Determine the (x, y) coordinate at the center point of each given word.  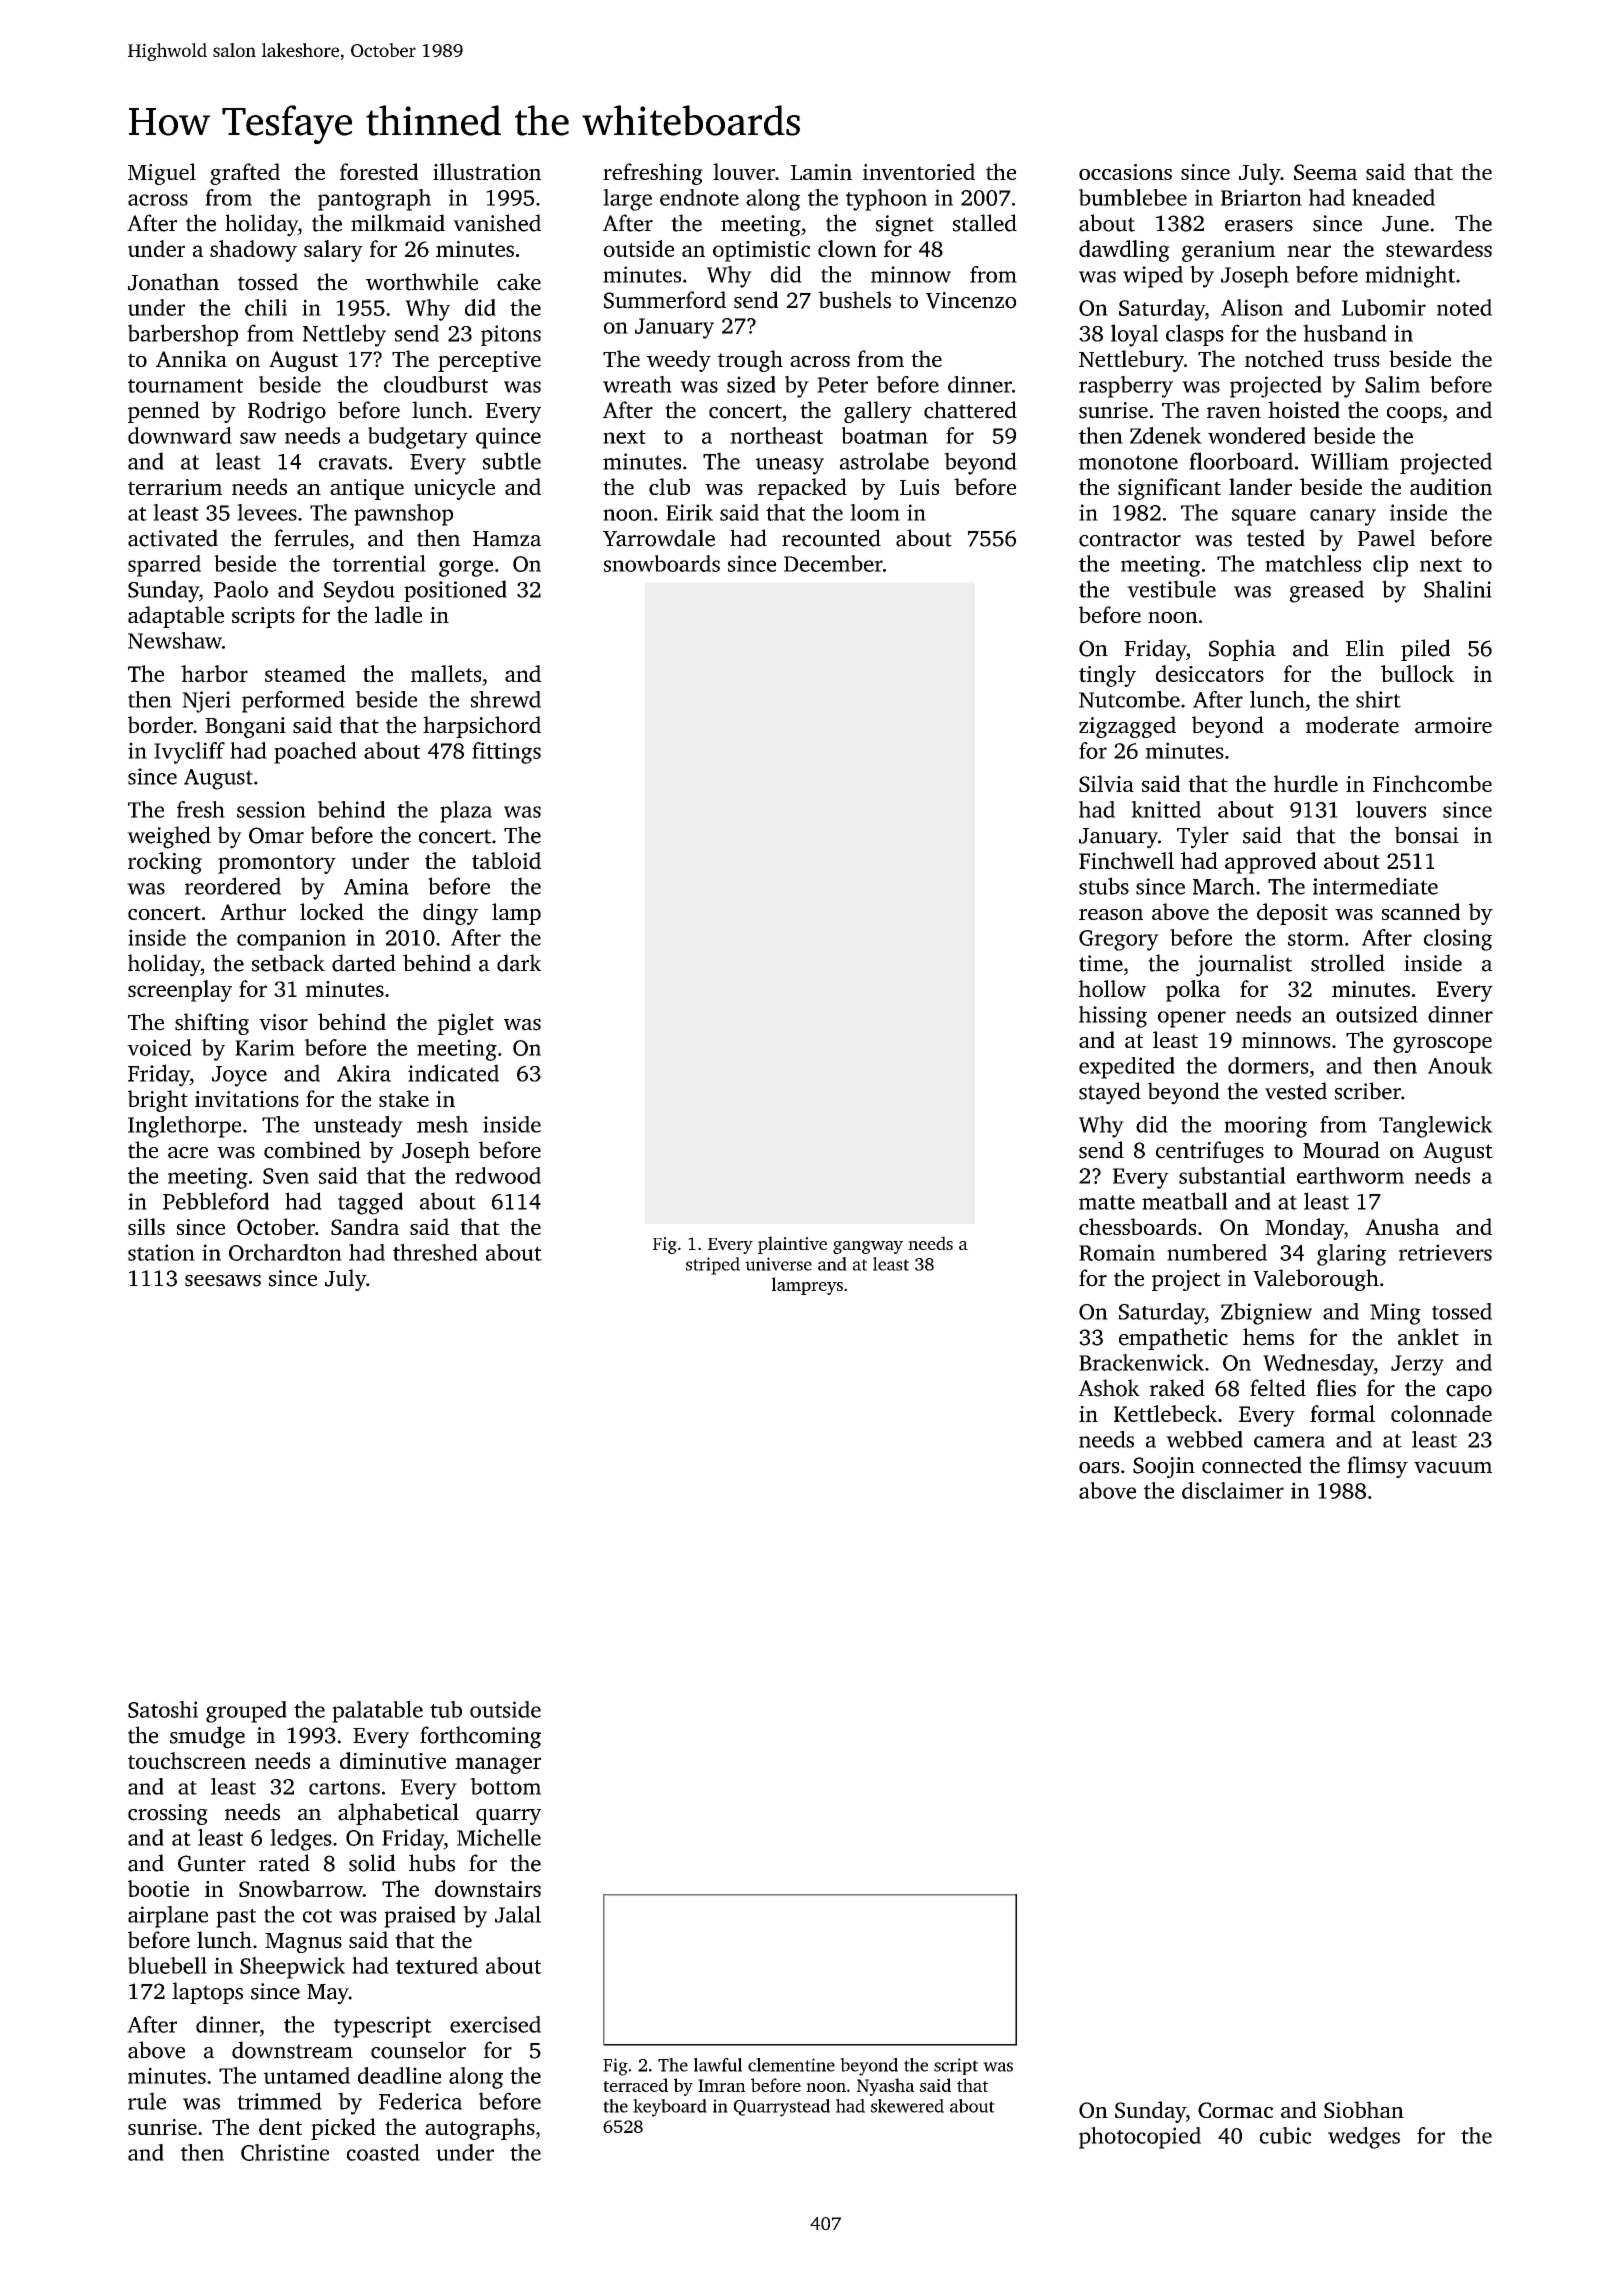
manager (498, 1765)
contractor (1130, 539)
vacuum (1453, 1468)
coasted (383, 2152)
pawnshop (403, 515)
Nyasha (885, 2087)
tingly (1107, 676)
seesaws (223, 1281)
